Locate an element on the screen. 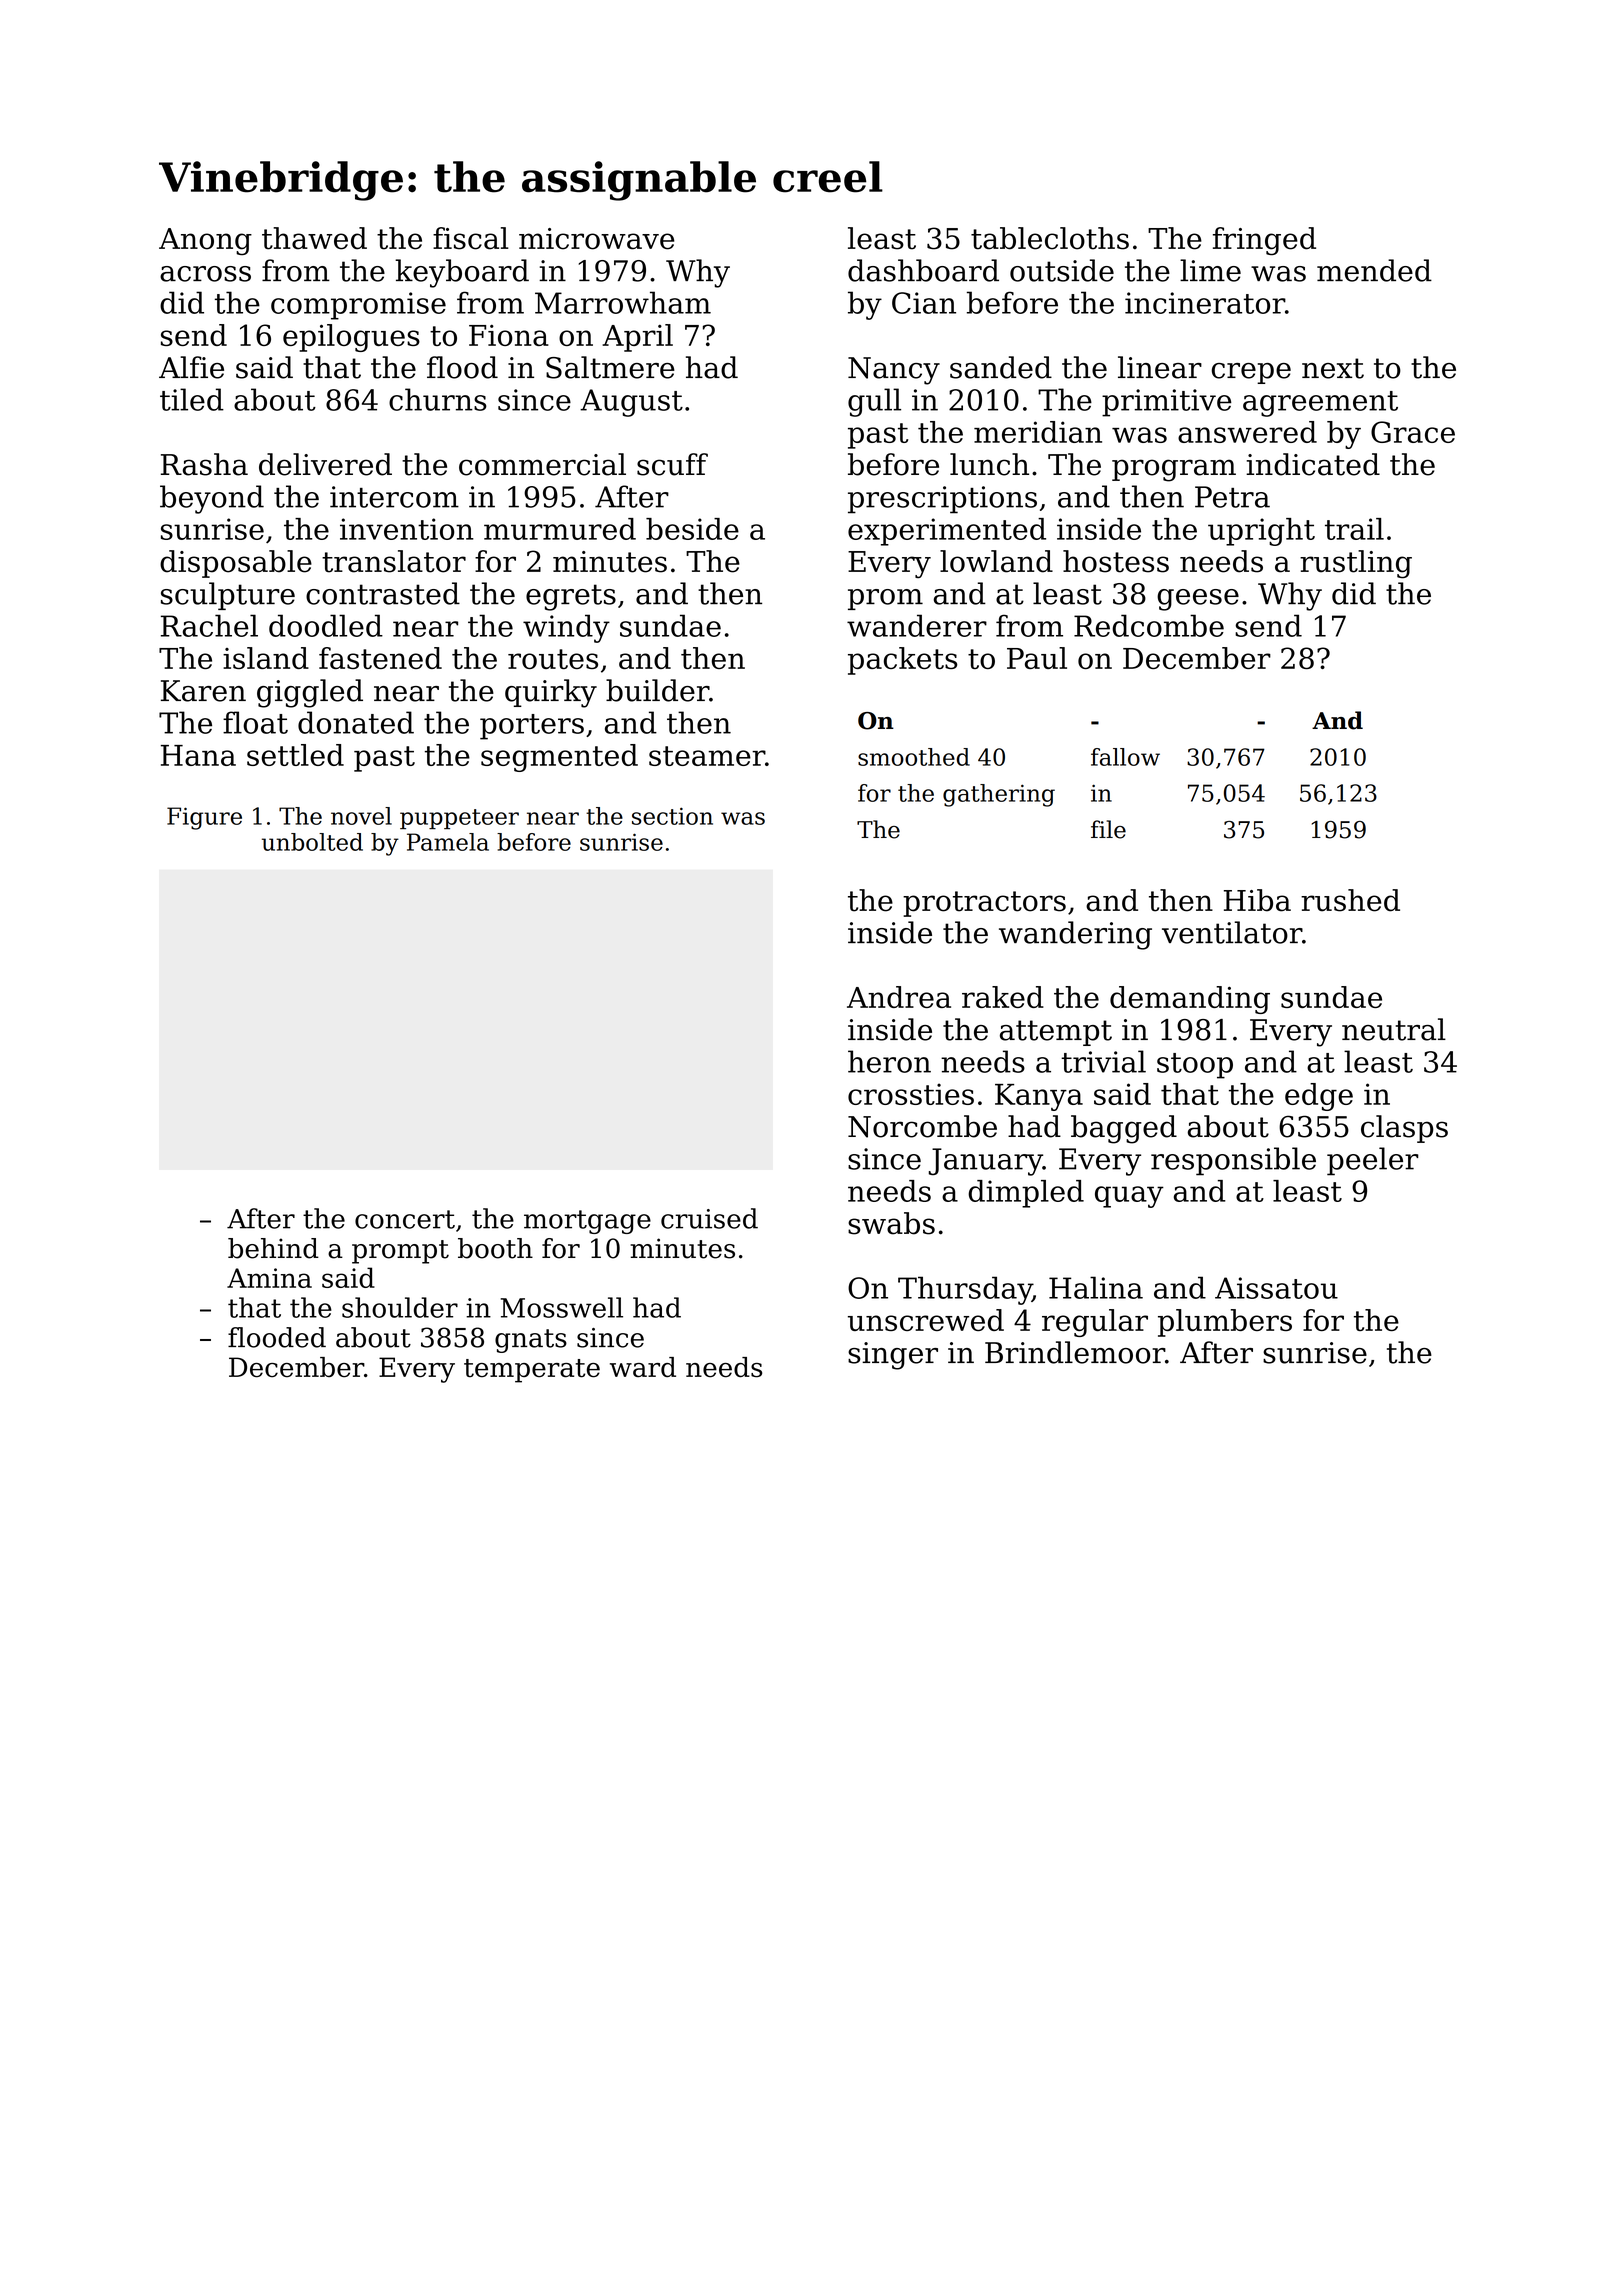  answered is located at coordinates (1247, 432).
